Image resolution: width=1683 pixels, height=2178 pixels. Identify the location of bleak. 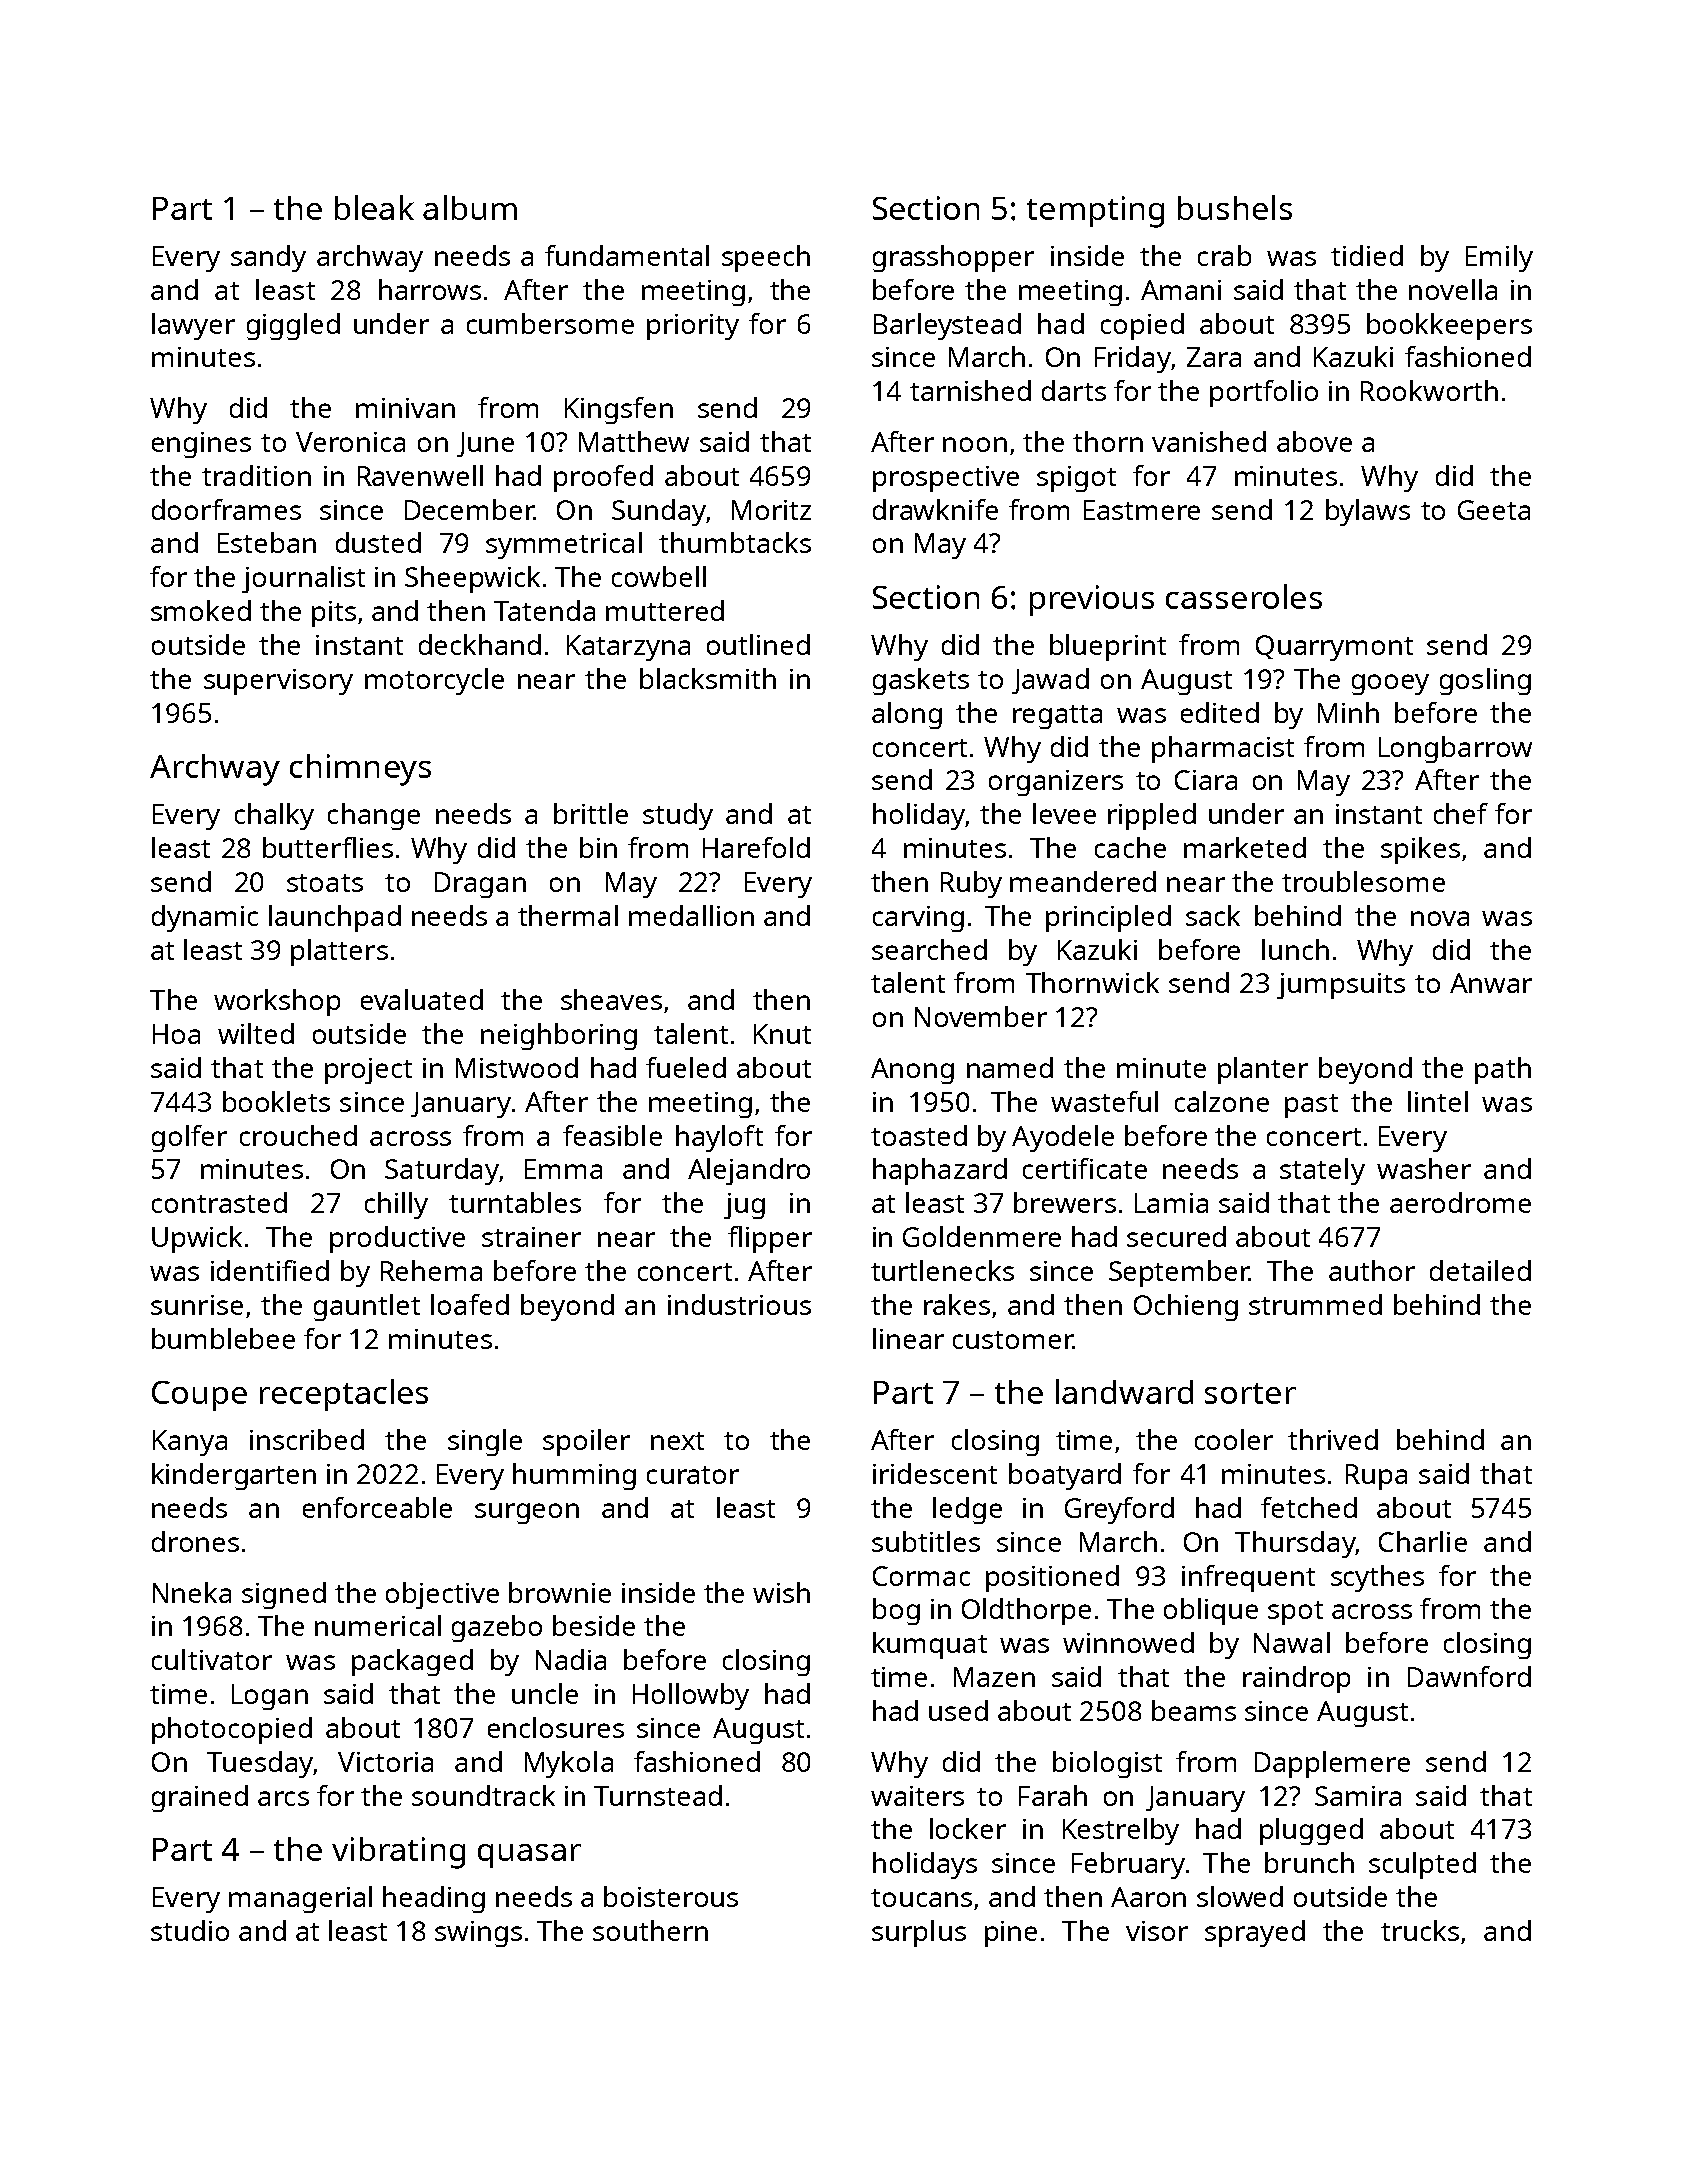
(374, 207).
